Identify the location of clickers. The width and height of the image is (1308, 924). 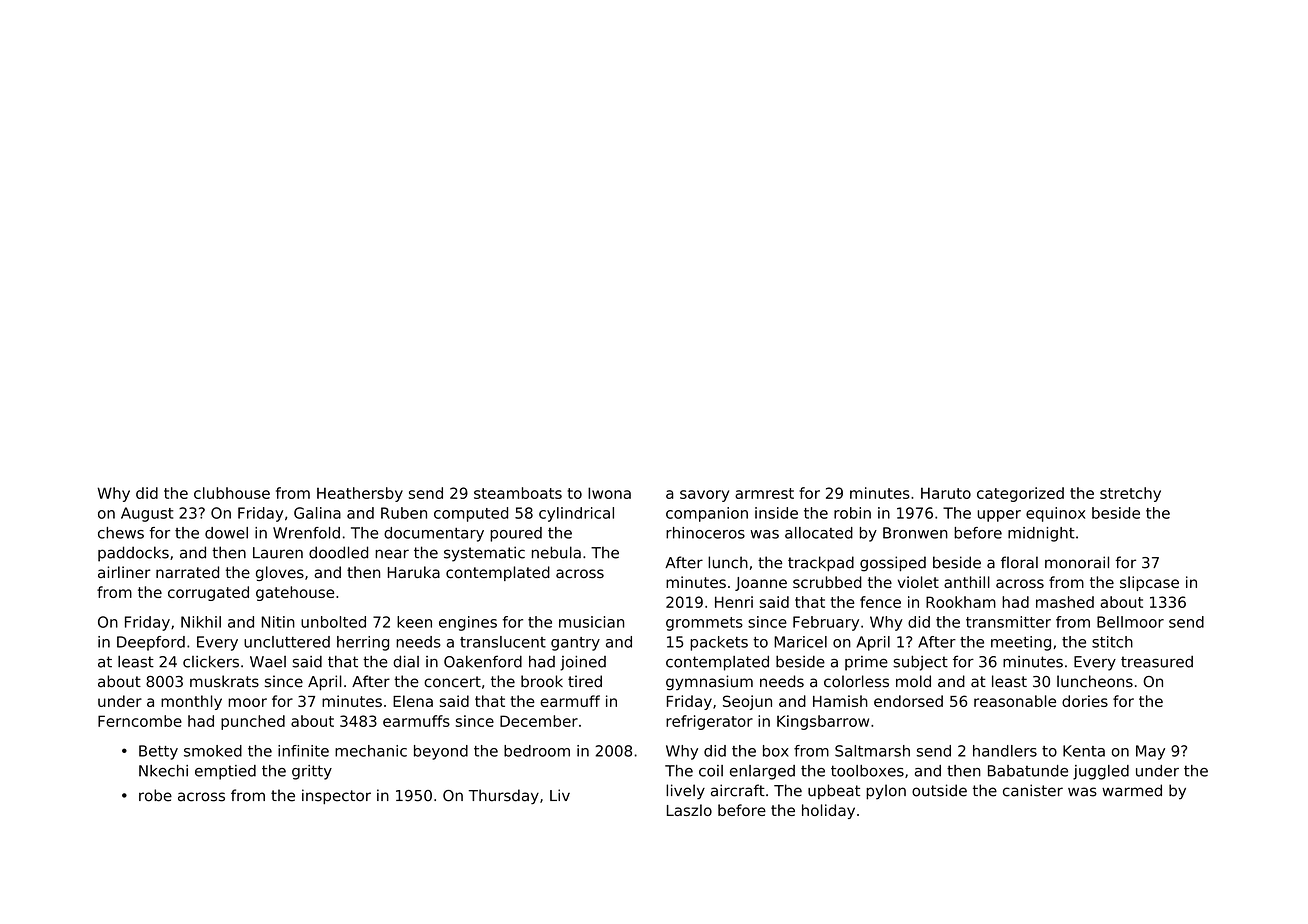
(211, 661).
